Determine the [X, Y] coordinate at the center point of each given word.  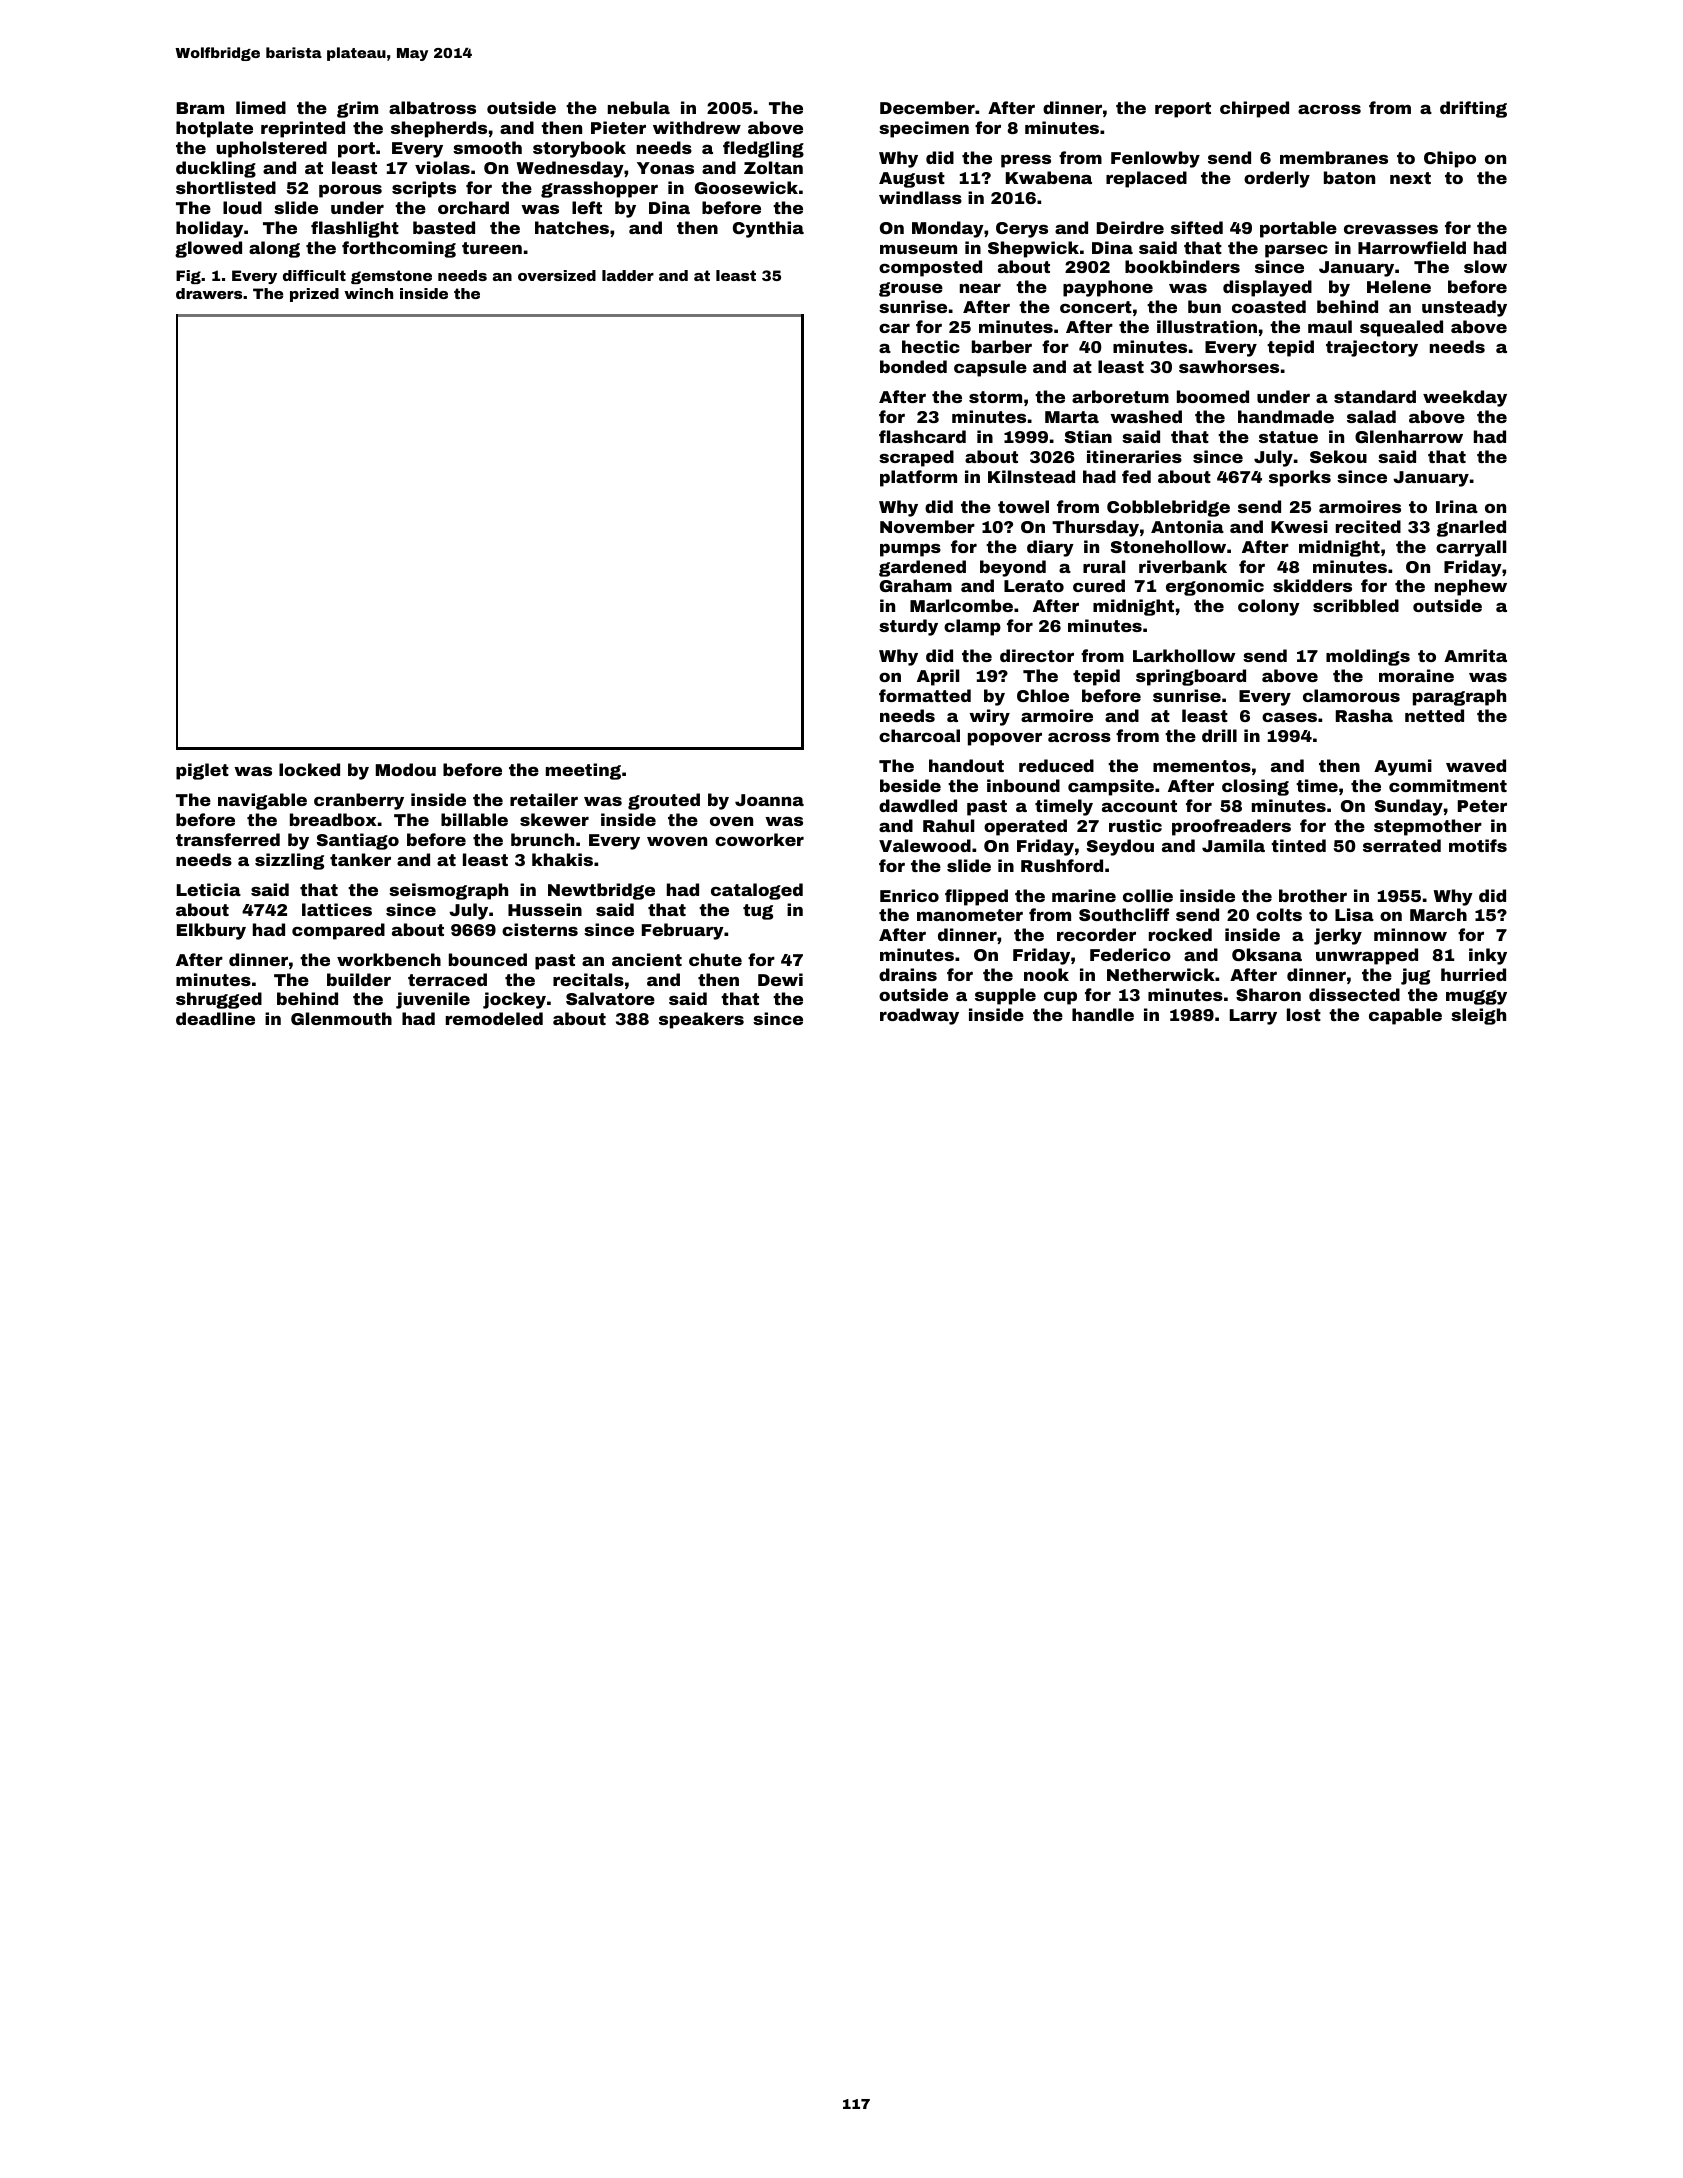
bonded [913, 366]
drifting [1473, 109]
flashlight [355, 229]
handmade [1286, 416]
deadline [215, 1018]
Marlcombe [961, 605]
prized [314, 295]
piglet [202, 771]
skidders [1312, 585]
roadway [919, 1016]
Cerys [1022, 230]
